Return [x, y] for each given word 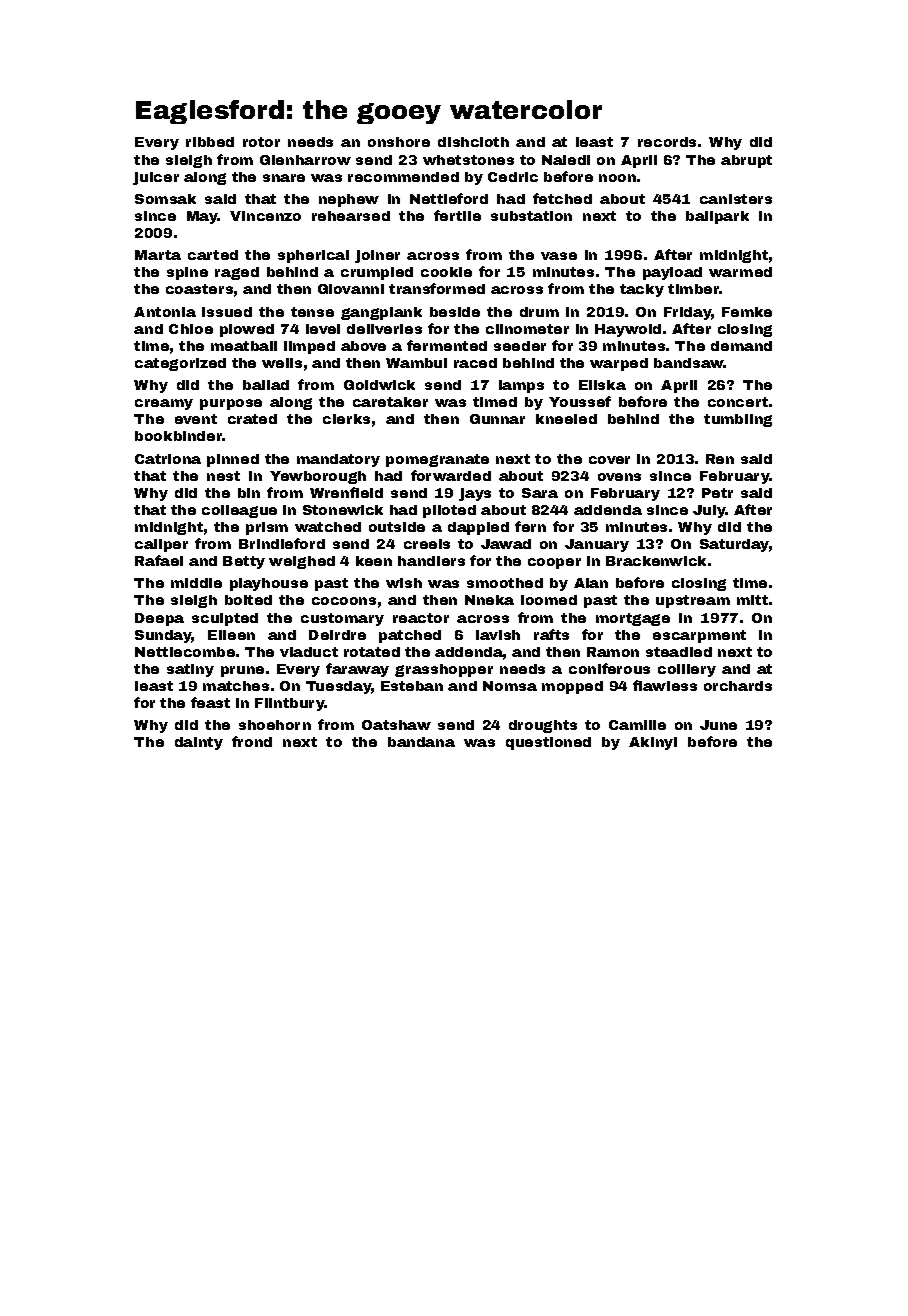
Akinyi [653, 743]
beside [455, 312]
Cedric [513, 177]
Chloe [191, 329]
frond [252, 741]
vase [559, 256]
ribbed [210, 142]
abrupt [746, 161]
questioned [548, 743]
